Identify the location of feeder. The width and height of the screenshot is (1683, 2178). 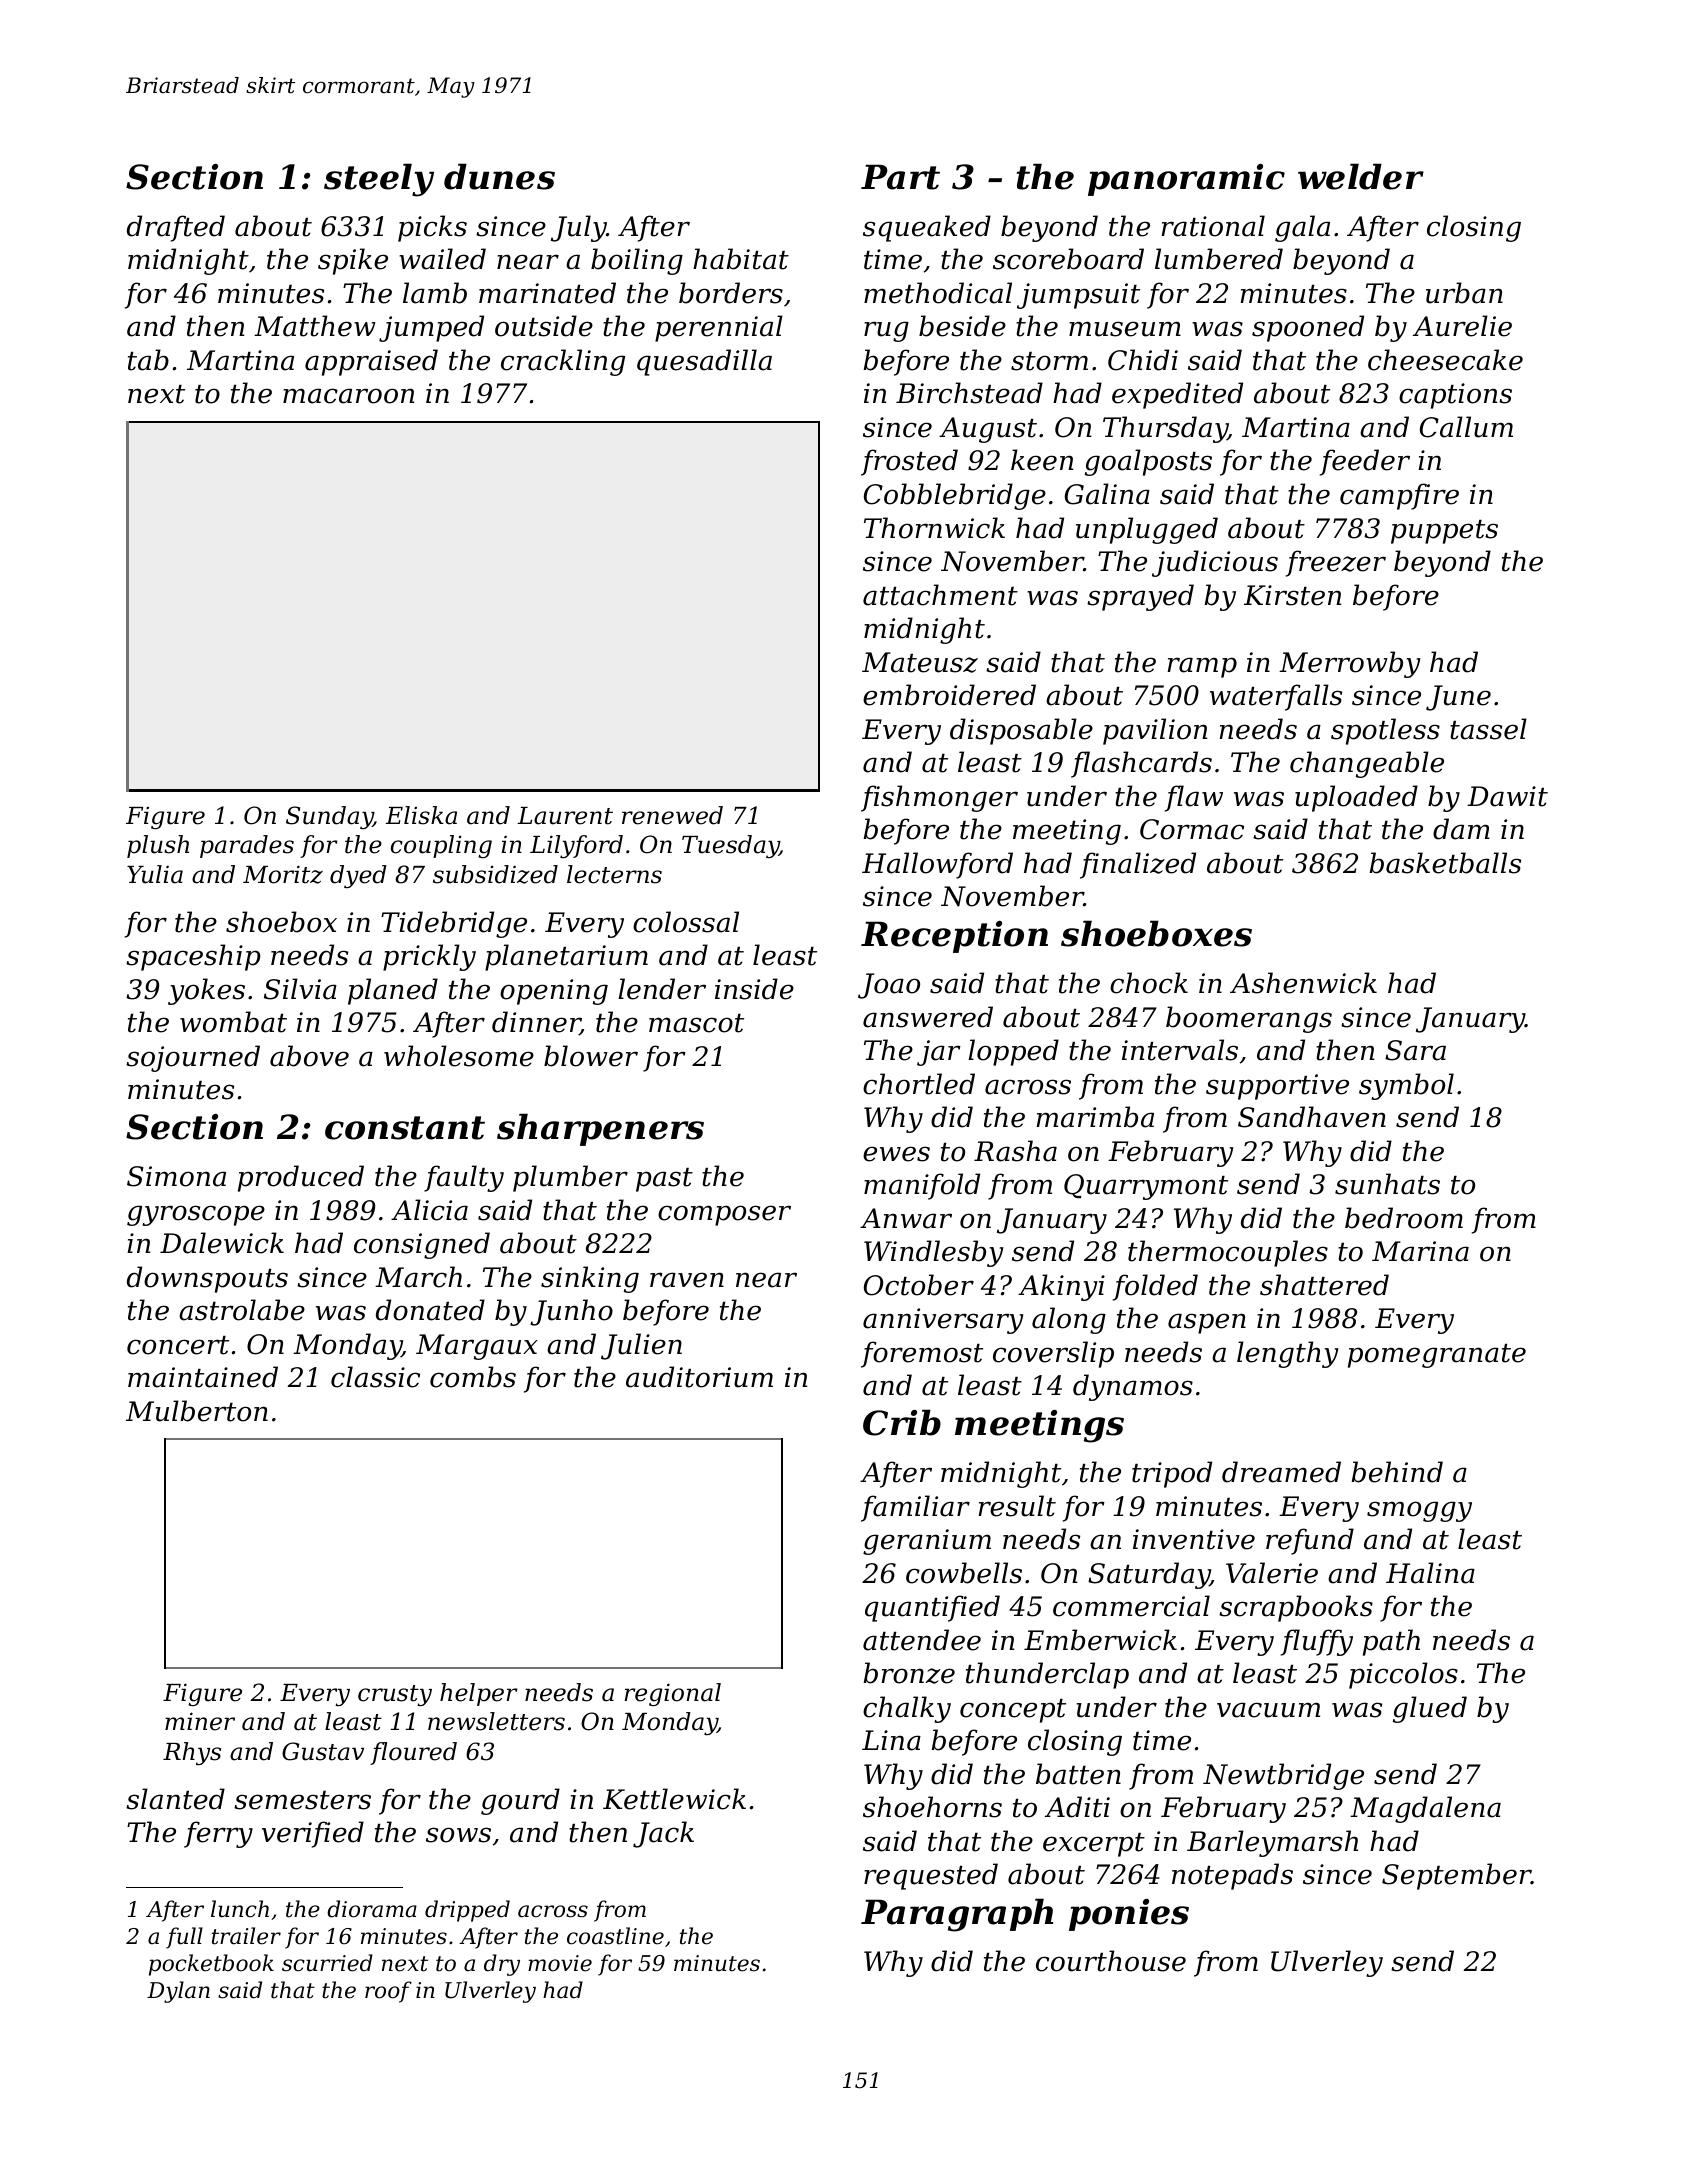
(1365, 462).
